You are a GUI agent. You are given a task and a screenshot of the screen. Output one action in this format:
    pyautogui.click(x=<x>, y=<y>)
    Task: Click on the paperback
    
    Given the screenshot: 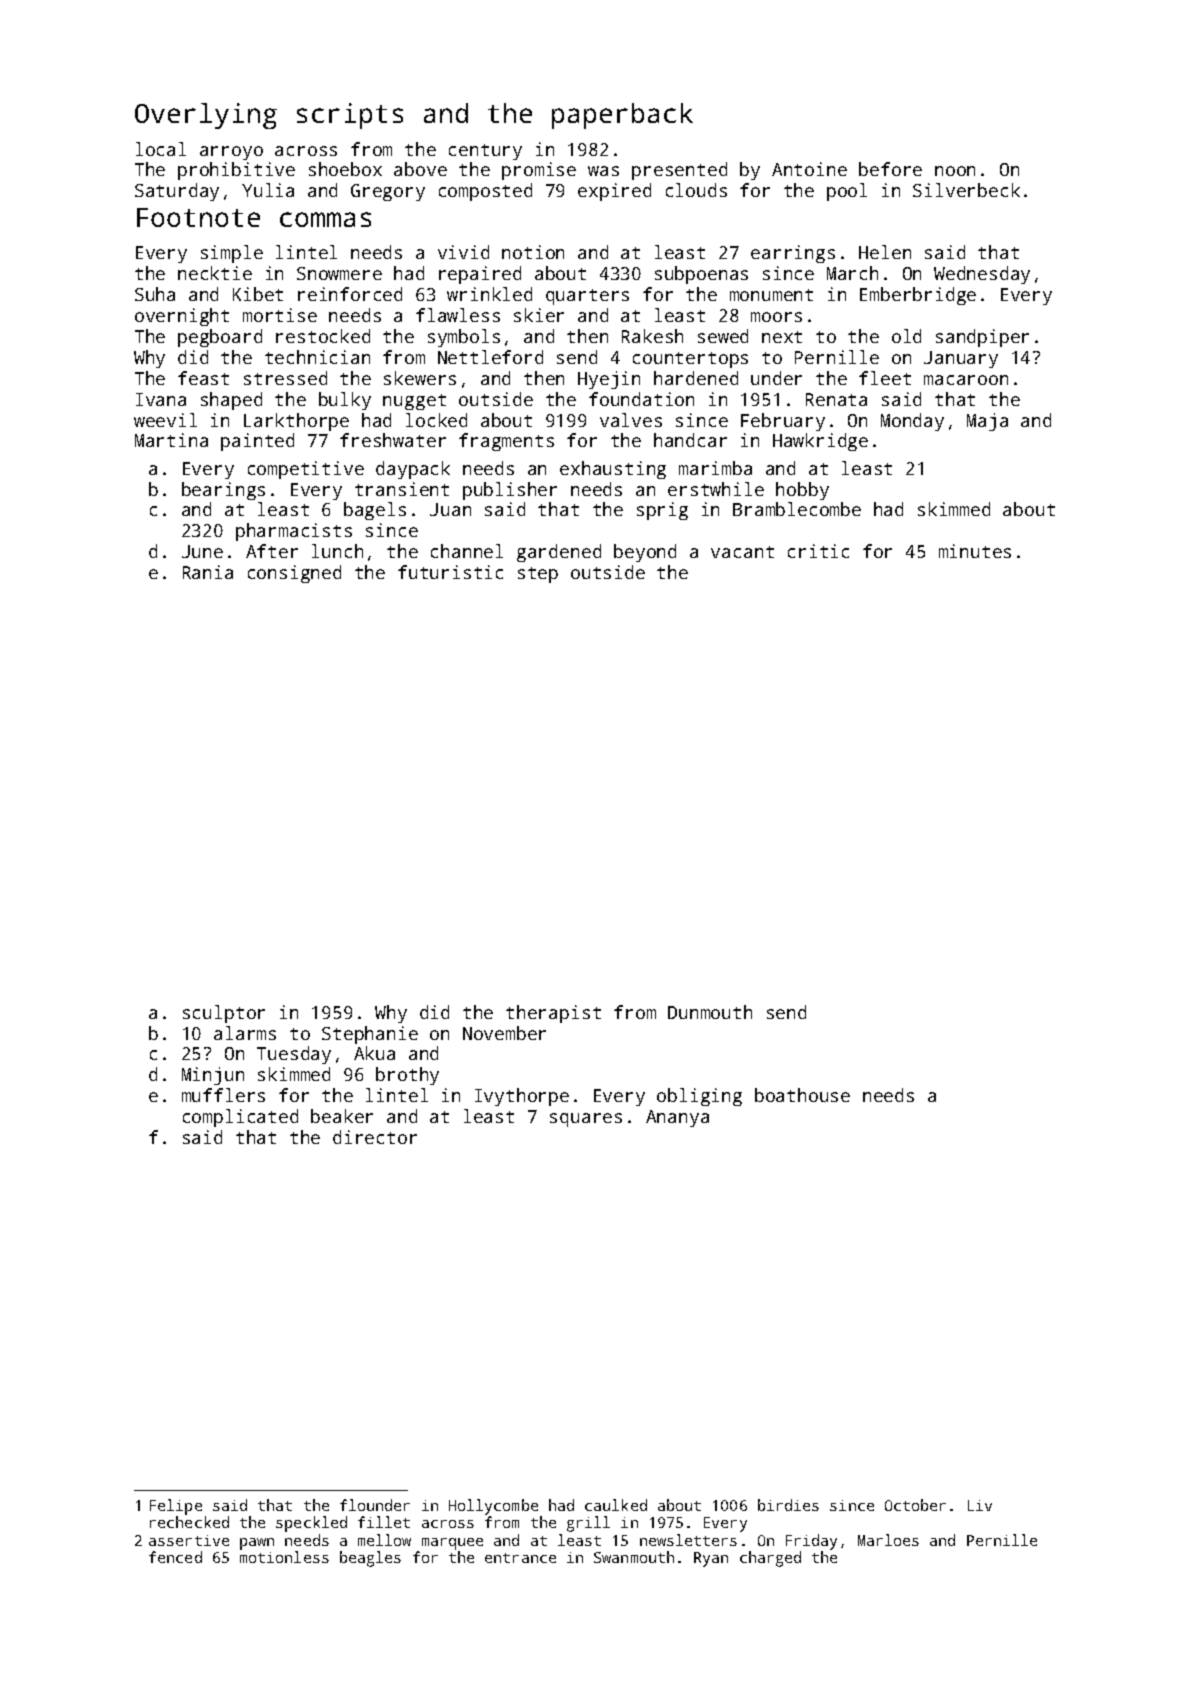 What is the action you would take?
    pyautogui.click(x=622, y=116)
